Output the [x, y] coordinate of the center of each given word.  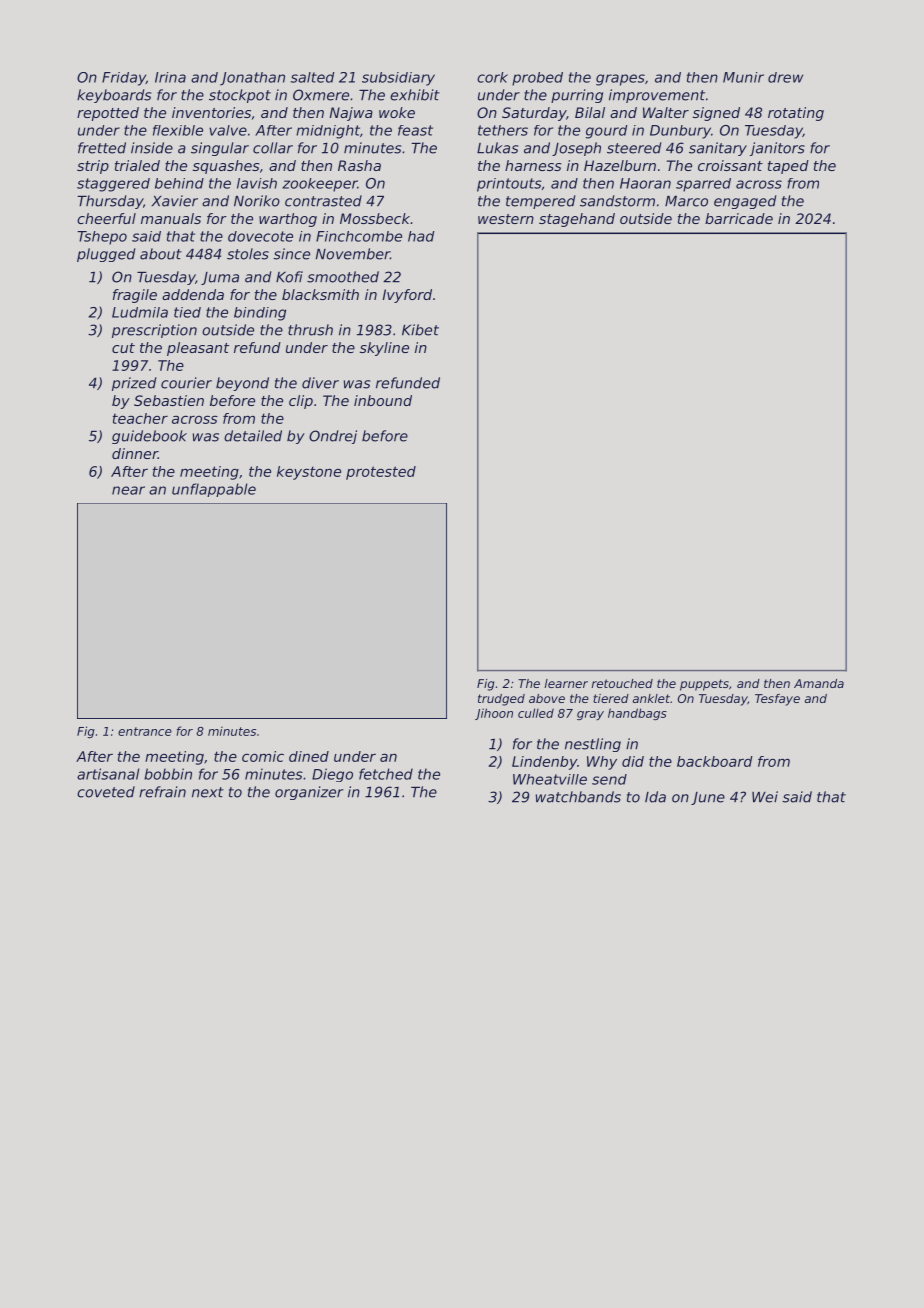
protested [381, 473]
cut [123, 348]
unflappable [214, 490]
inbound [383, 400]
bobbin [168, 774]
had [421, 236]
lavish [257, 183]
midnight [328, 132]
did [633, 761]
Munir [743, 77]
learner [566, 683]
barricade [739, 218]
